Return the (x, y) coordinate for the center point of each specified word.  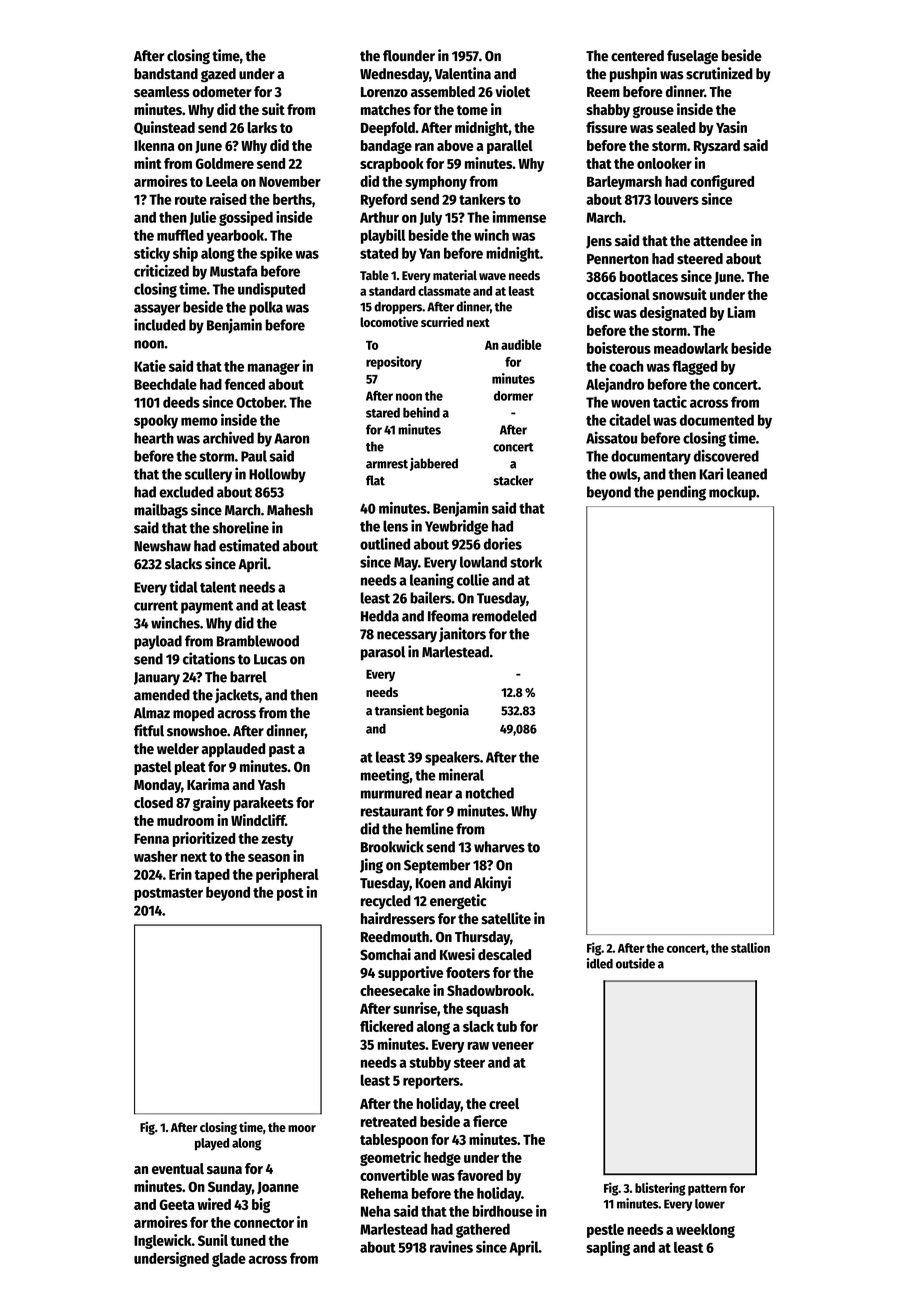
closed (153, 802)
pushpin (633, 74)
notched (490, 793)
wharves (499, 847)
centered (637, 56)
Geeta (177, 1204)
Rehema (384, 1193)
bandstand (166, 74)
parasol (383, 653)
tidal (183, 586)
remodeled (504, 616)
